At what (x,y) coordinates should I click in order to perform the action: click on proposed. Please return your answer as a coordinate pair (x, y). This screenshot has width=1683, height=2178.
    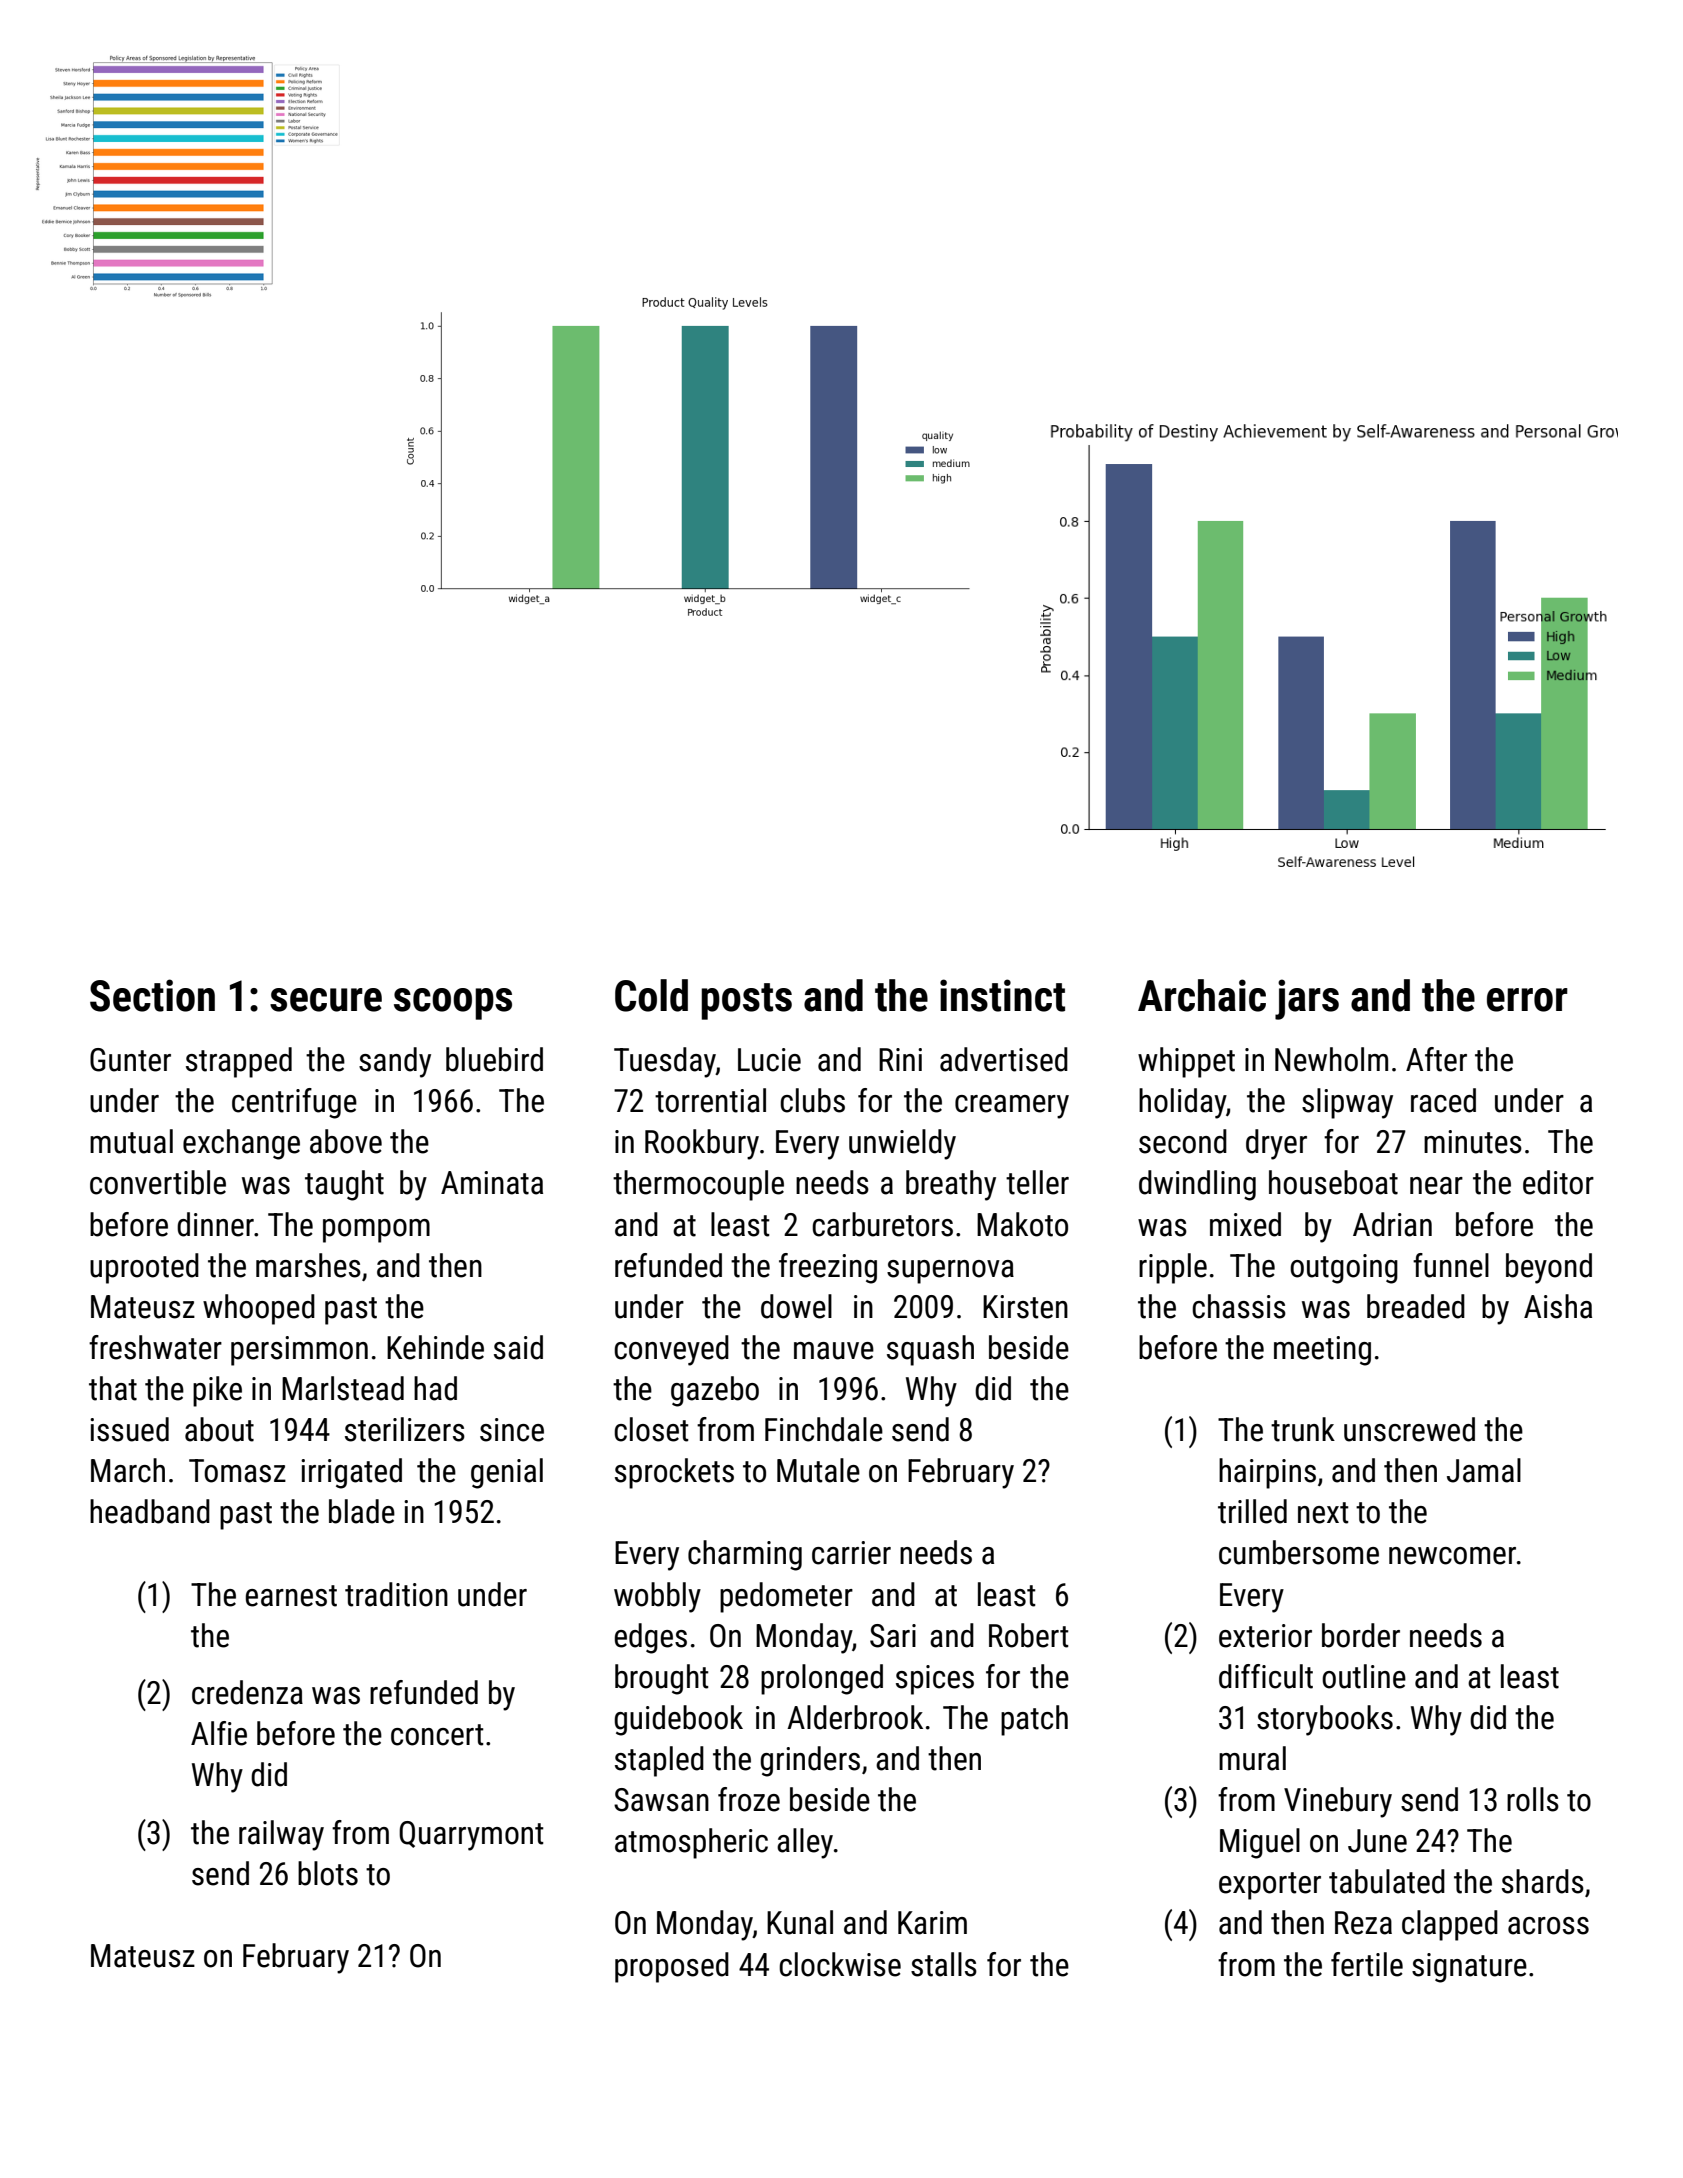
    Looking at the image, I should click on (672, 1967).
